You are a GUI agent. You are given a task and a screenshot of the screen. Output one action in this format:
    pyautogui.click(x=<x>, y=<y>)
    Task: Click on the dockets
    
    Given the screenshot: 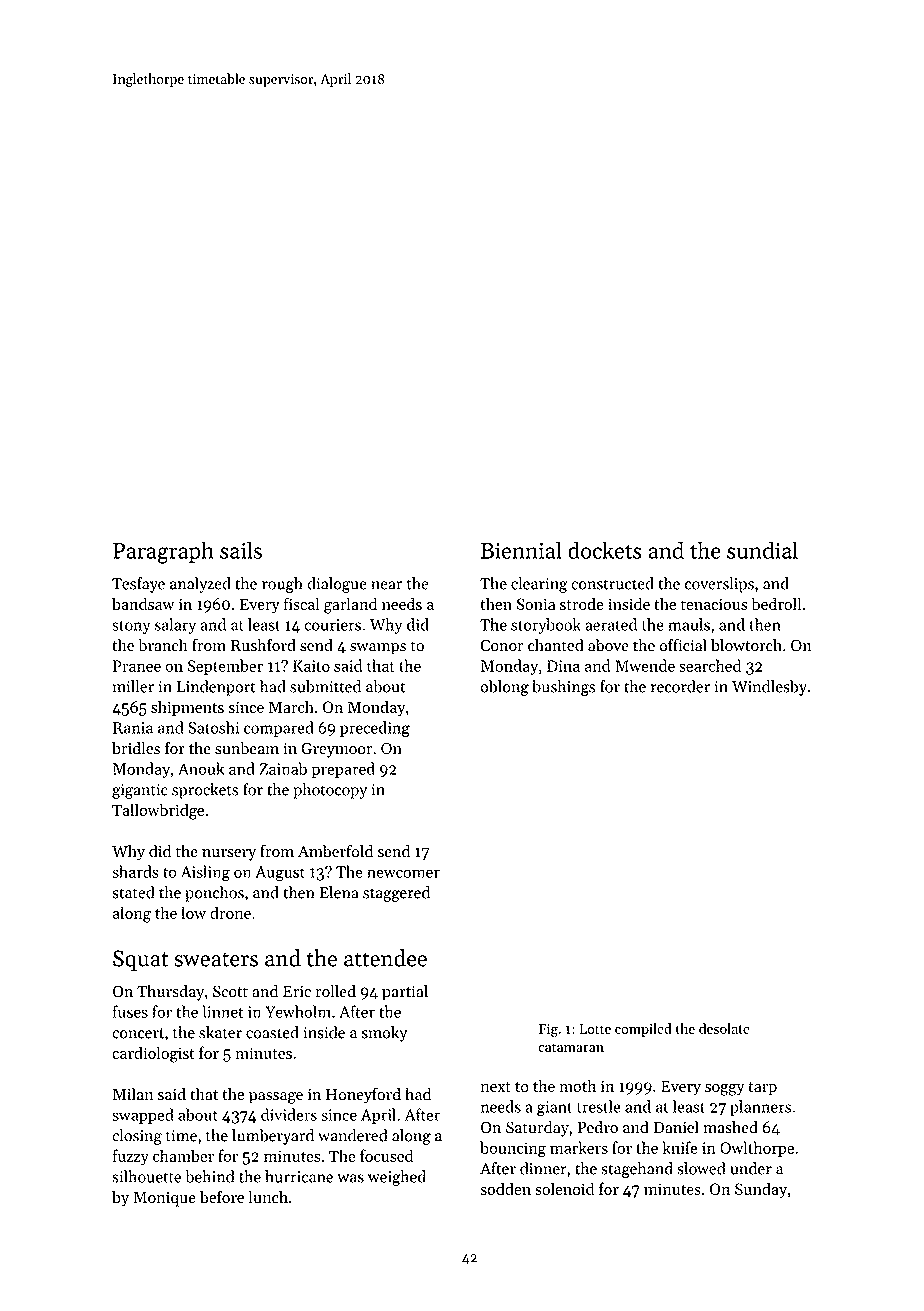 What is the action you would take?
    pyautogui.click(x=605, y=550)
